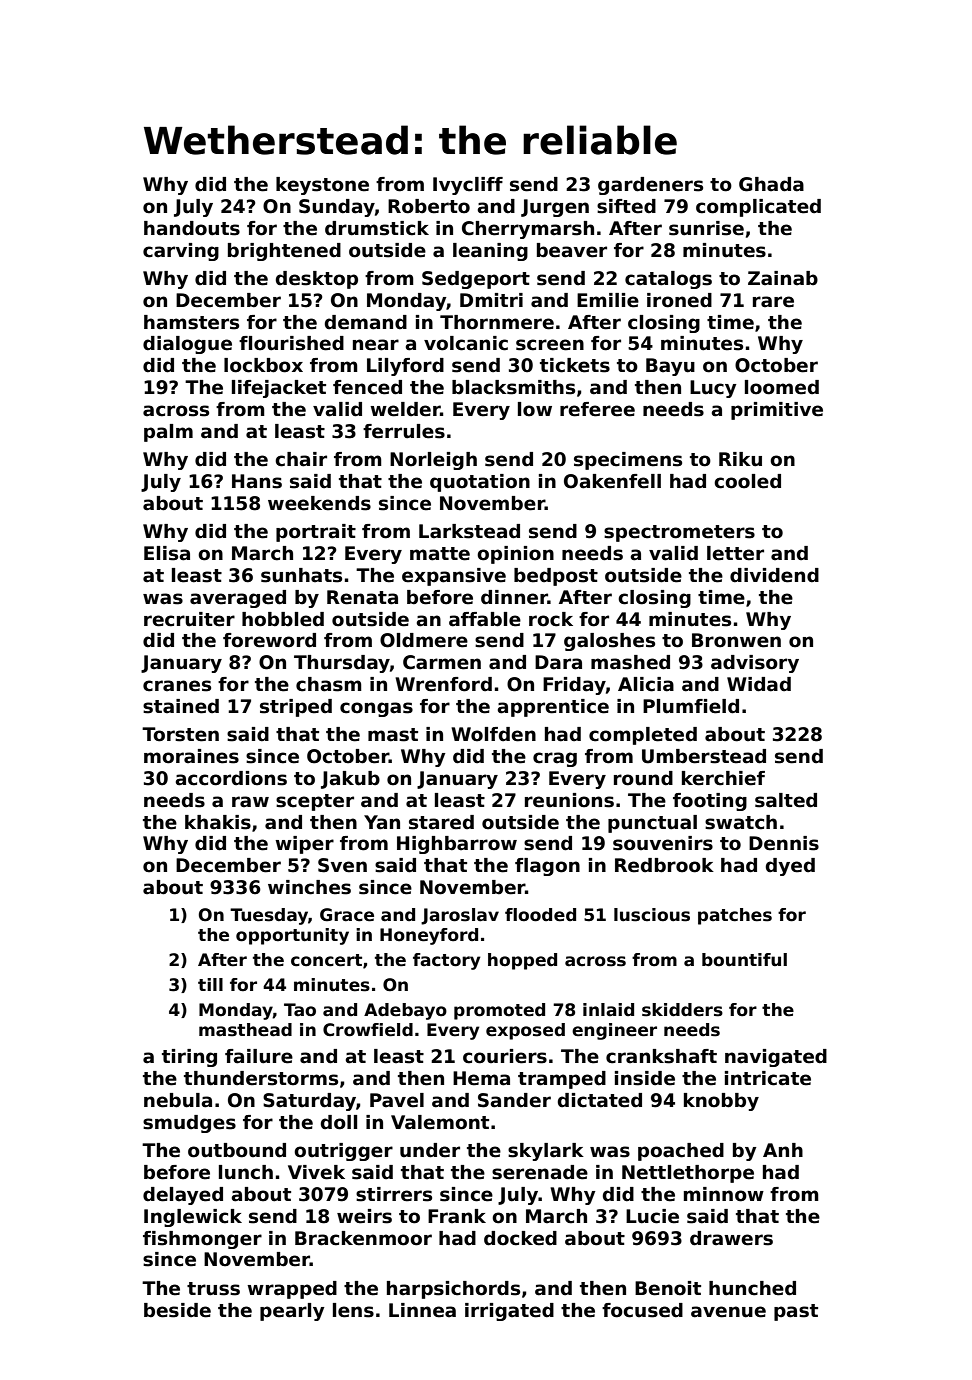 The width and height of the screenshot is (972, 1380). I want to click on keystone, so click(322, 186).
